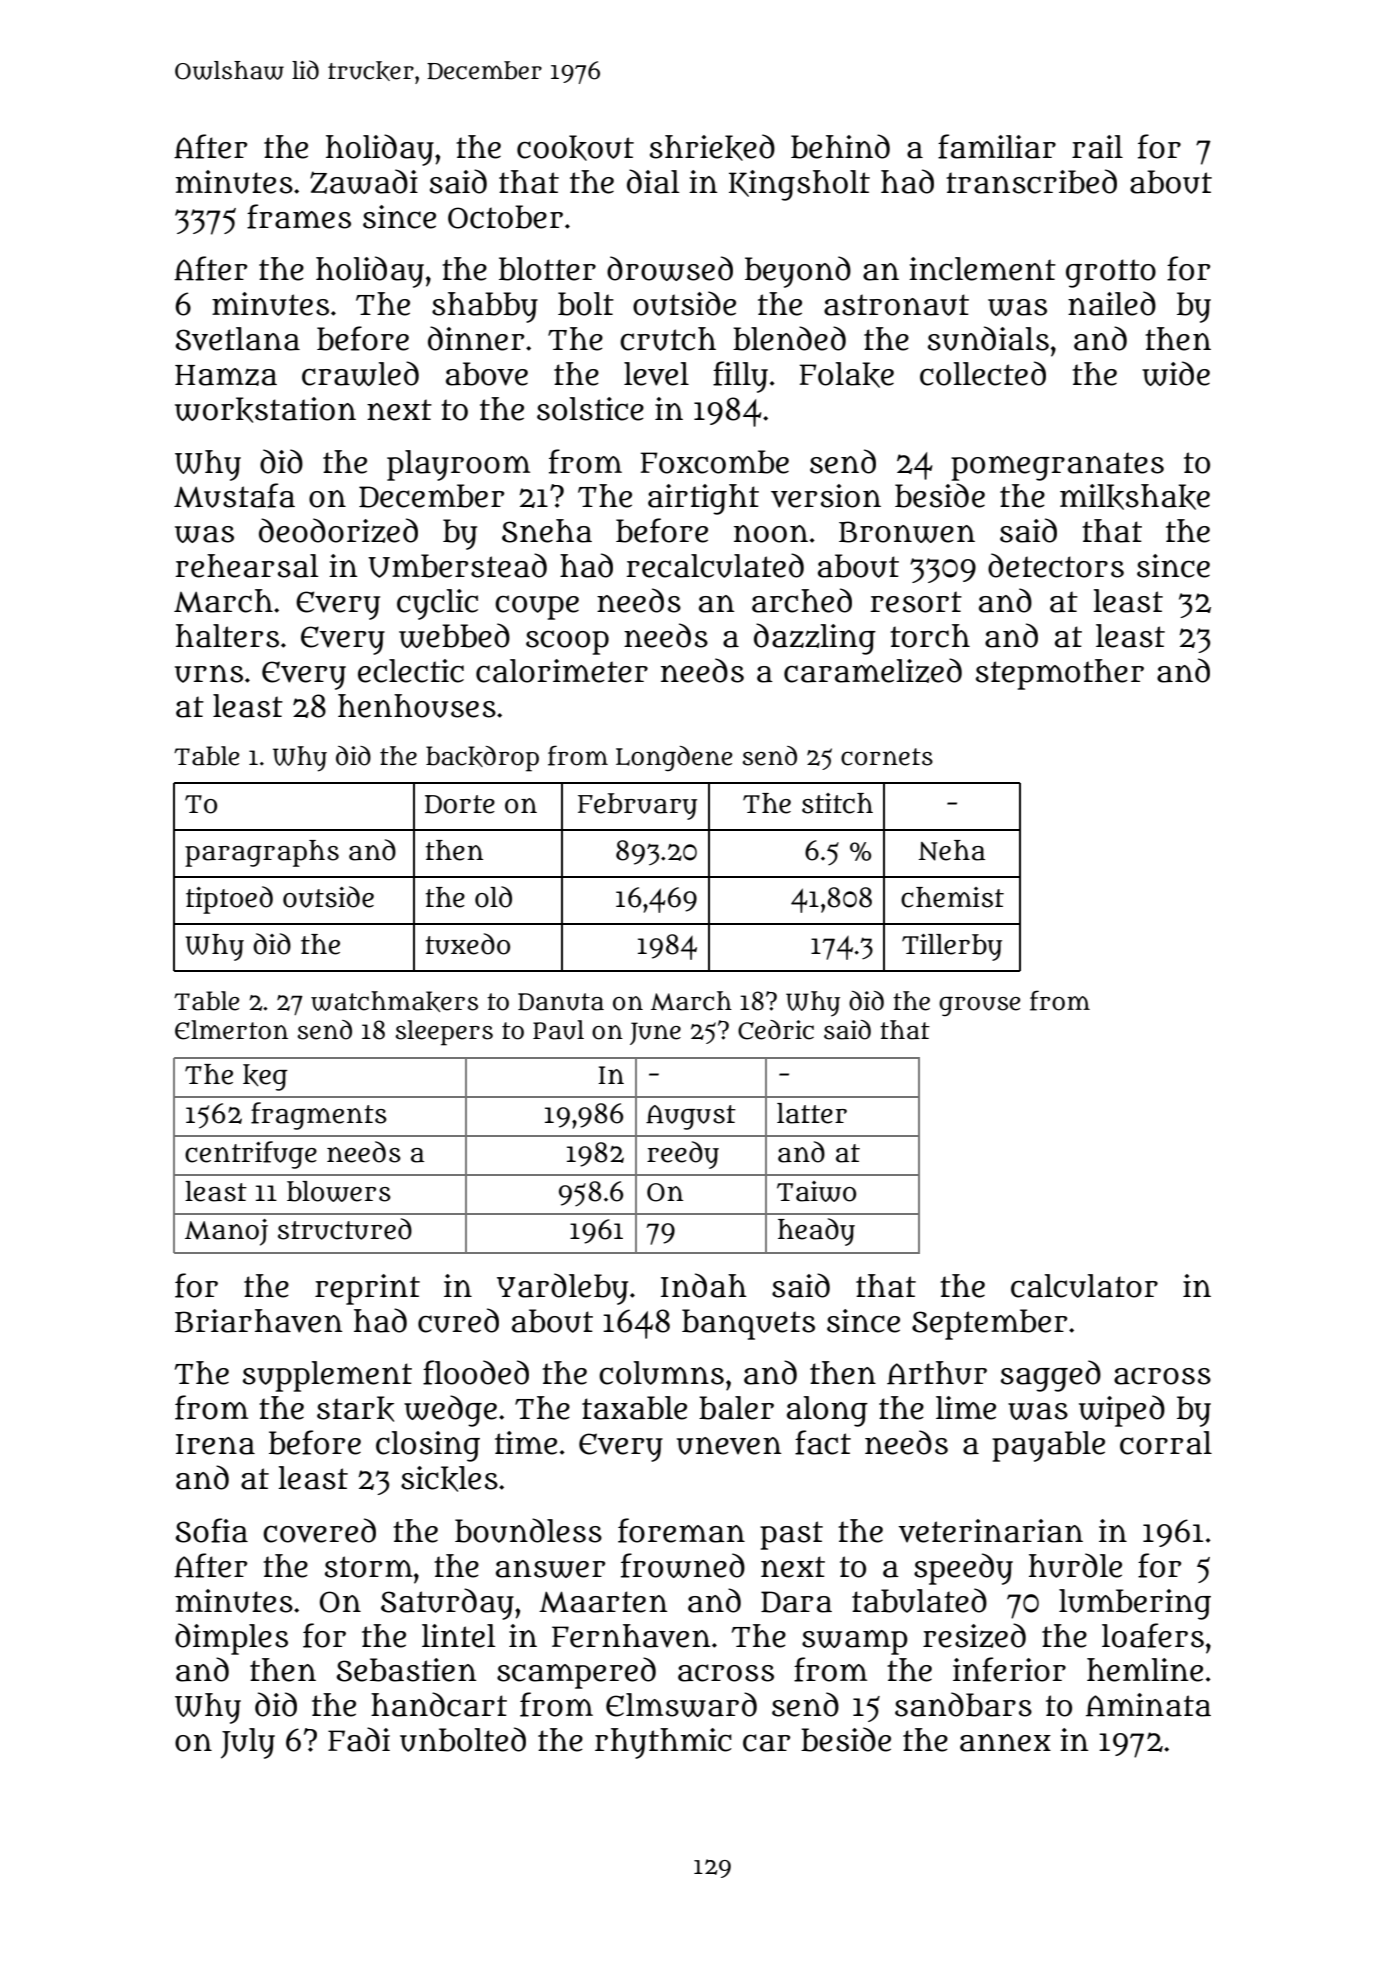 This image has width=1386, height=1969. I want to click on rhythmic, so click(663, 1743).
